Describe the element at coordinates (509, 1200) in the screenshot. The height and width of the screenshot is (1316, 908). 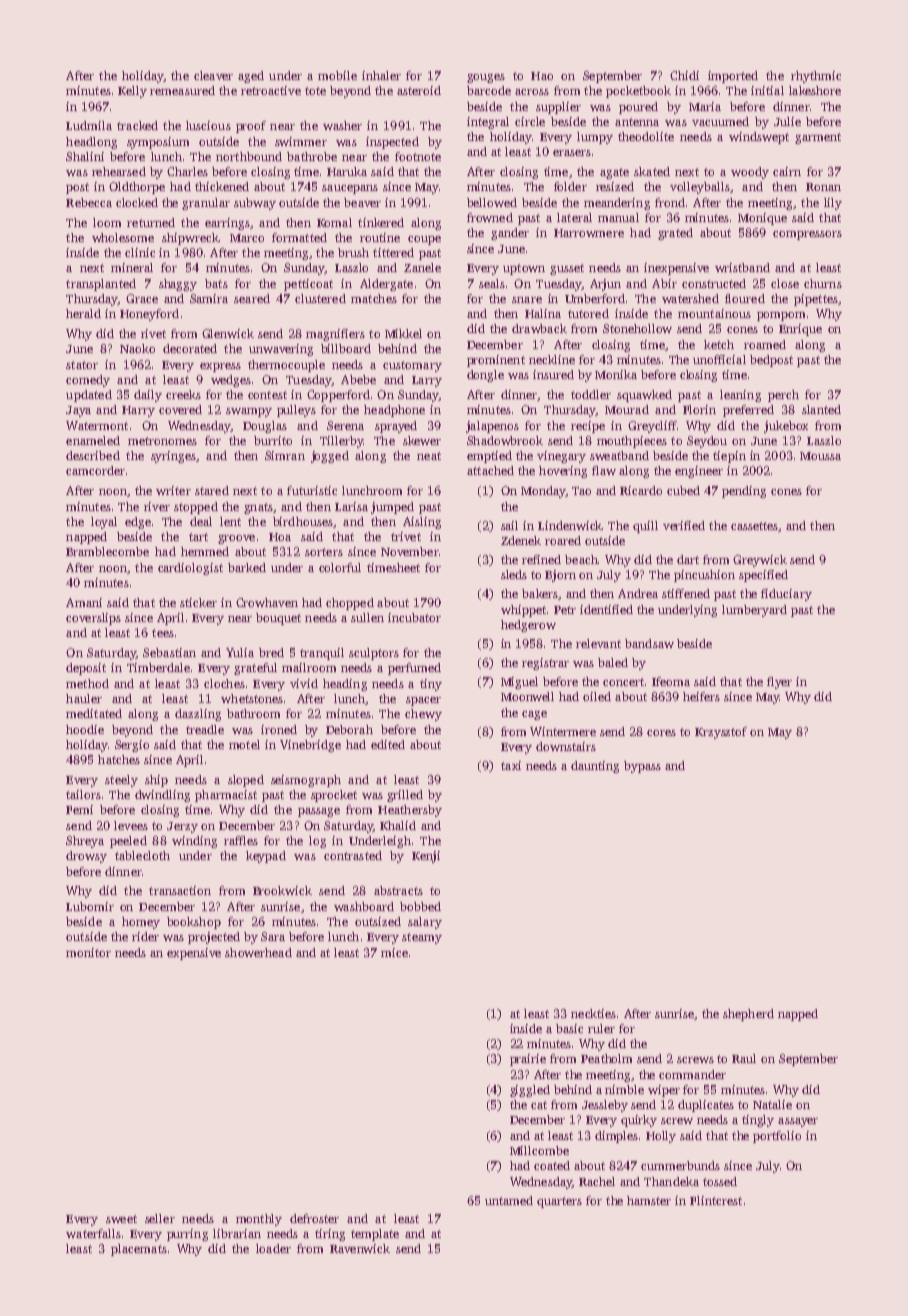
I see `untamed` at that location.
